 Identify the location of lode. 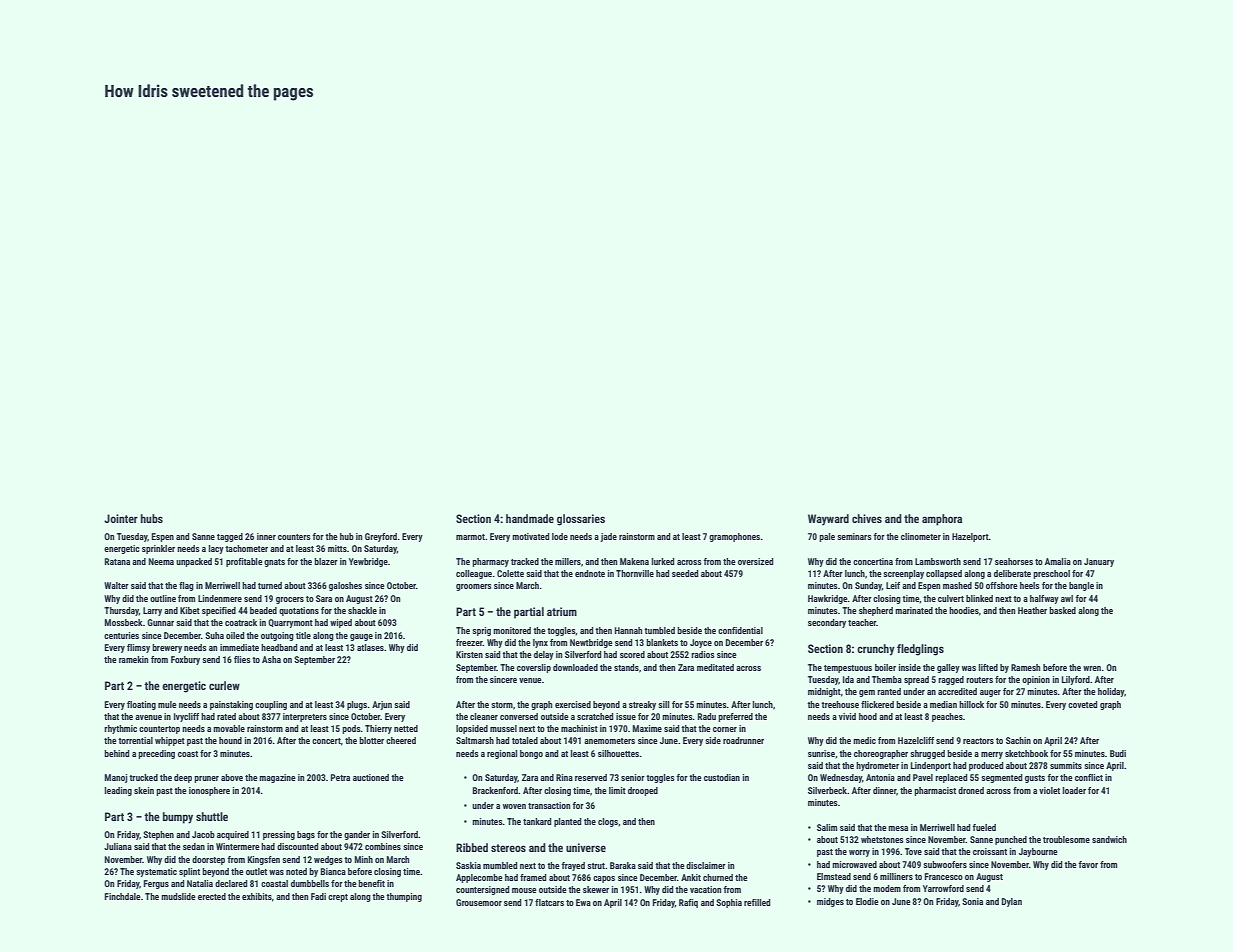
(560, 536).
